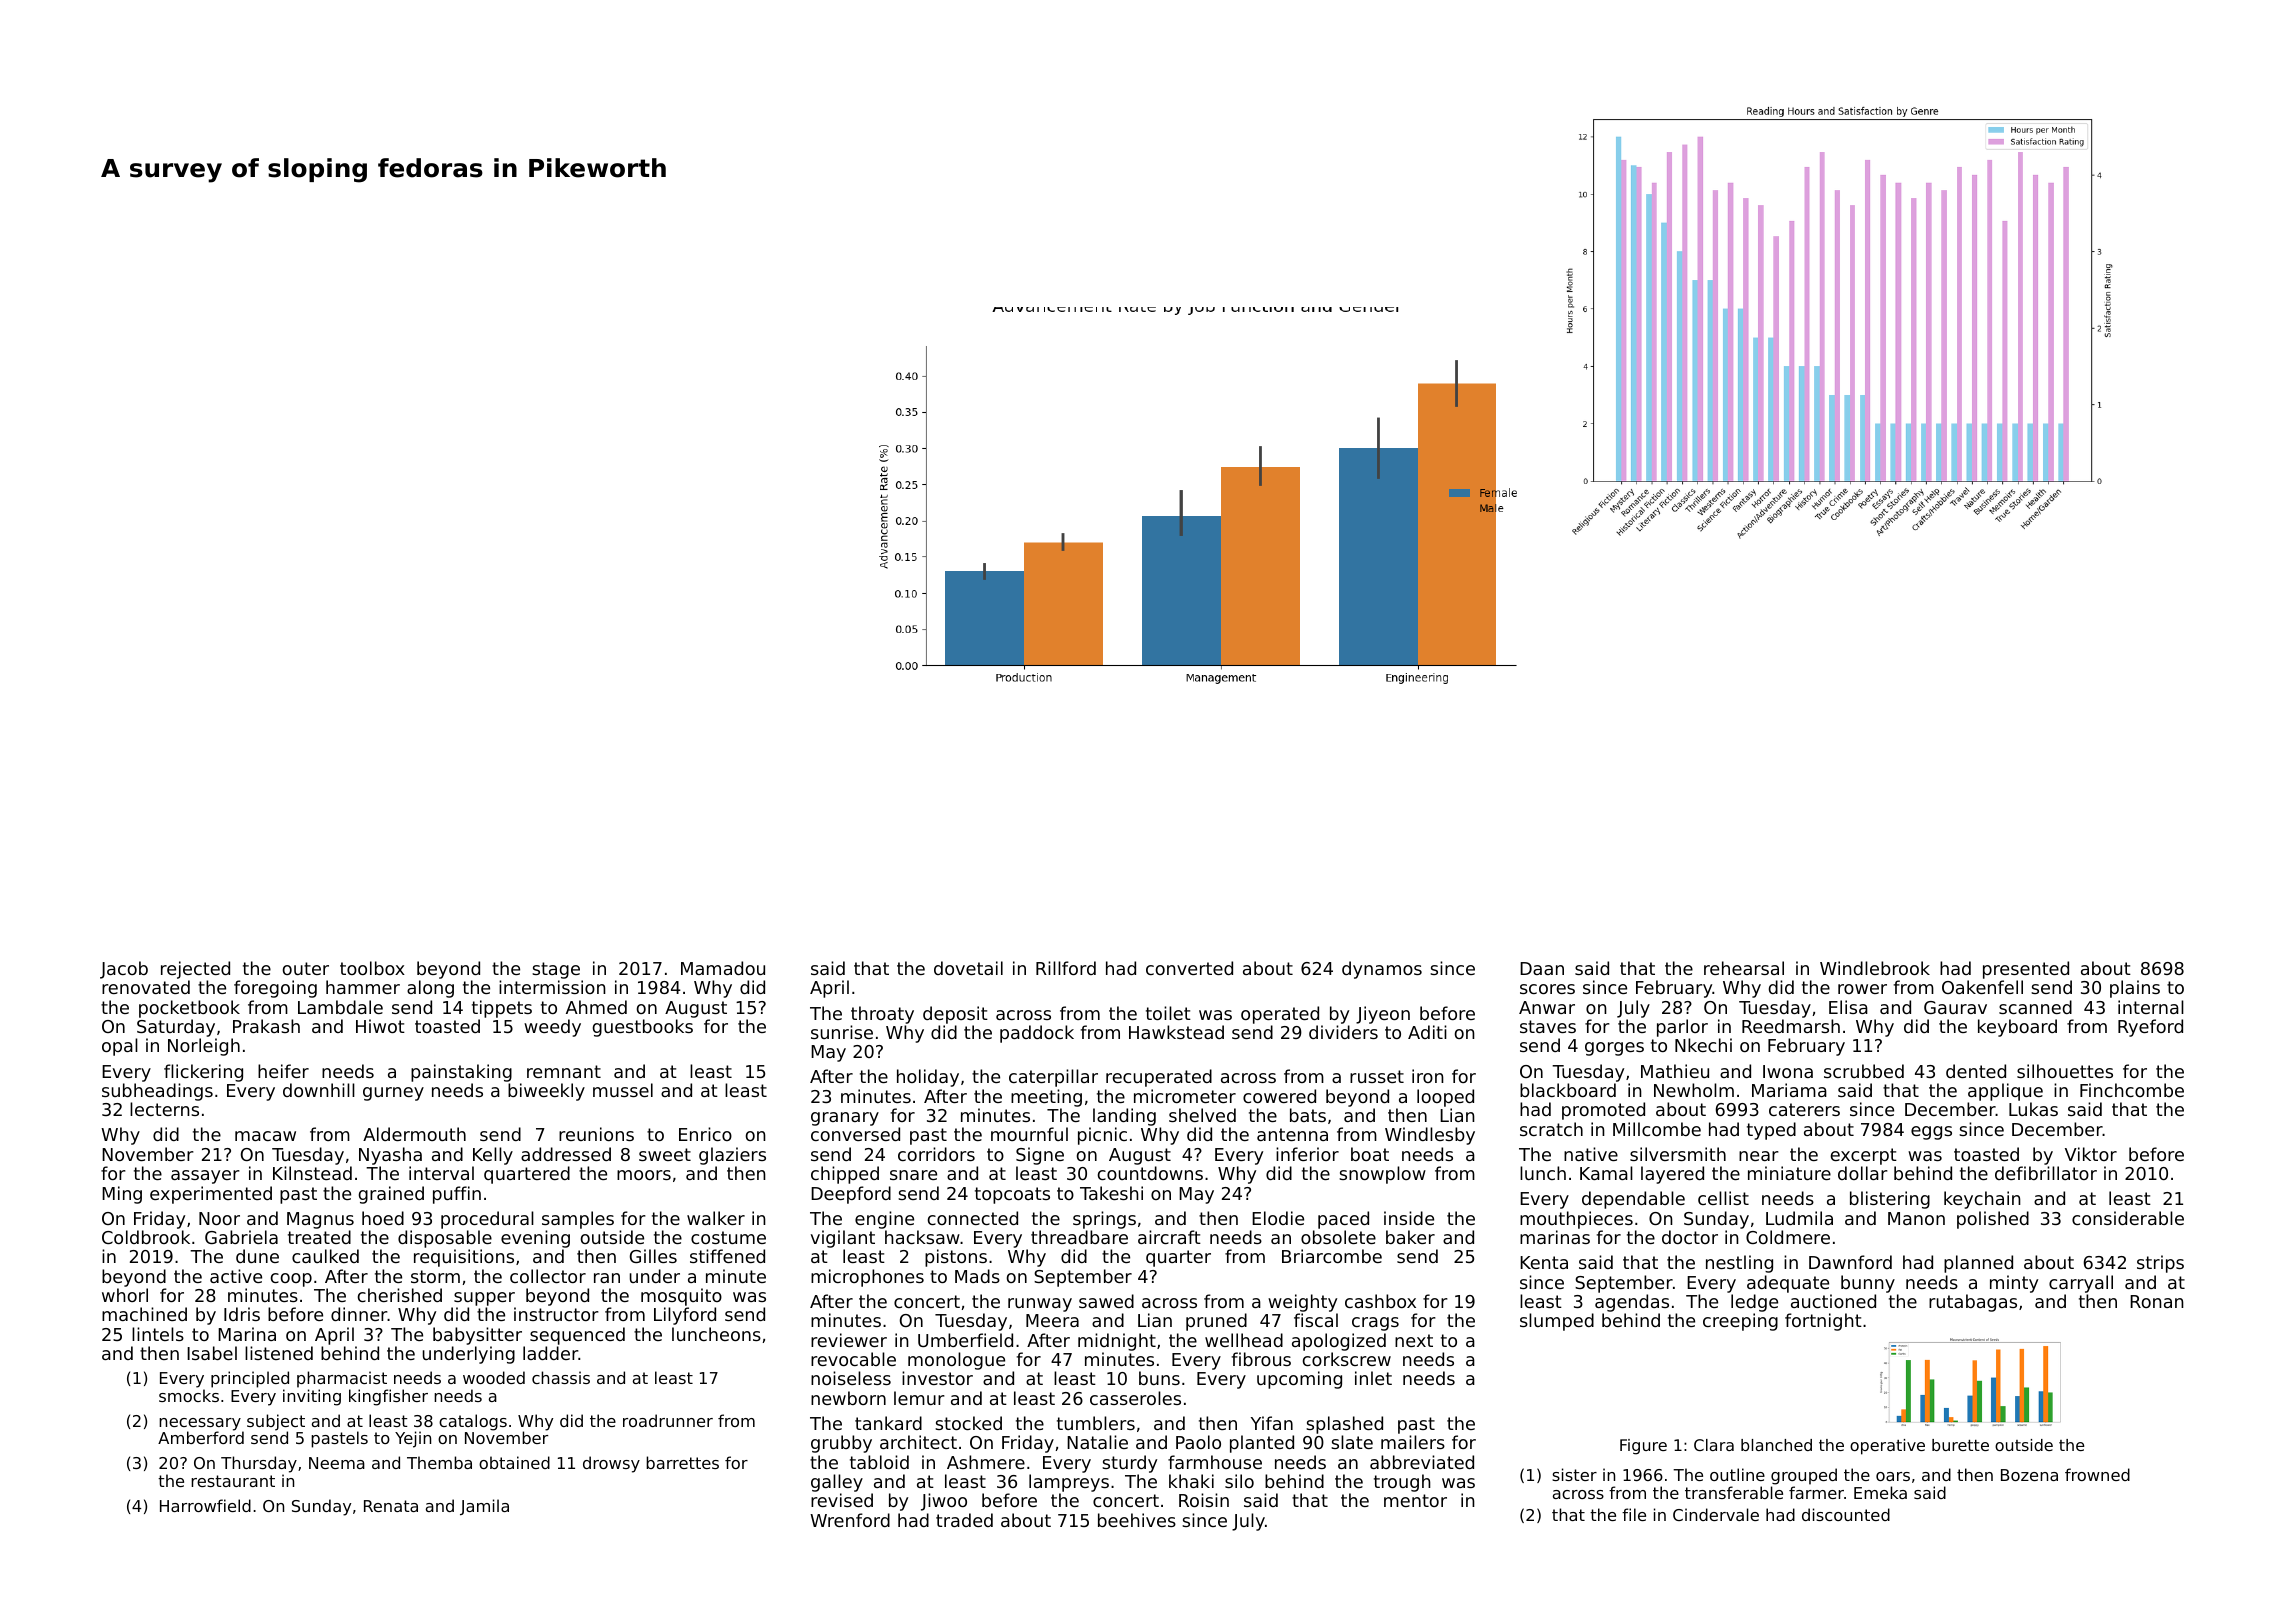 The image size is (2286, 1616). Describe the element at coordinates (1150, 1173) in the screenshot. I see `countdowns` at that location.
